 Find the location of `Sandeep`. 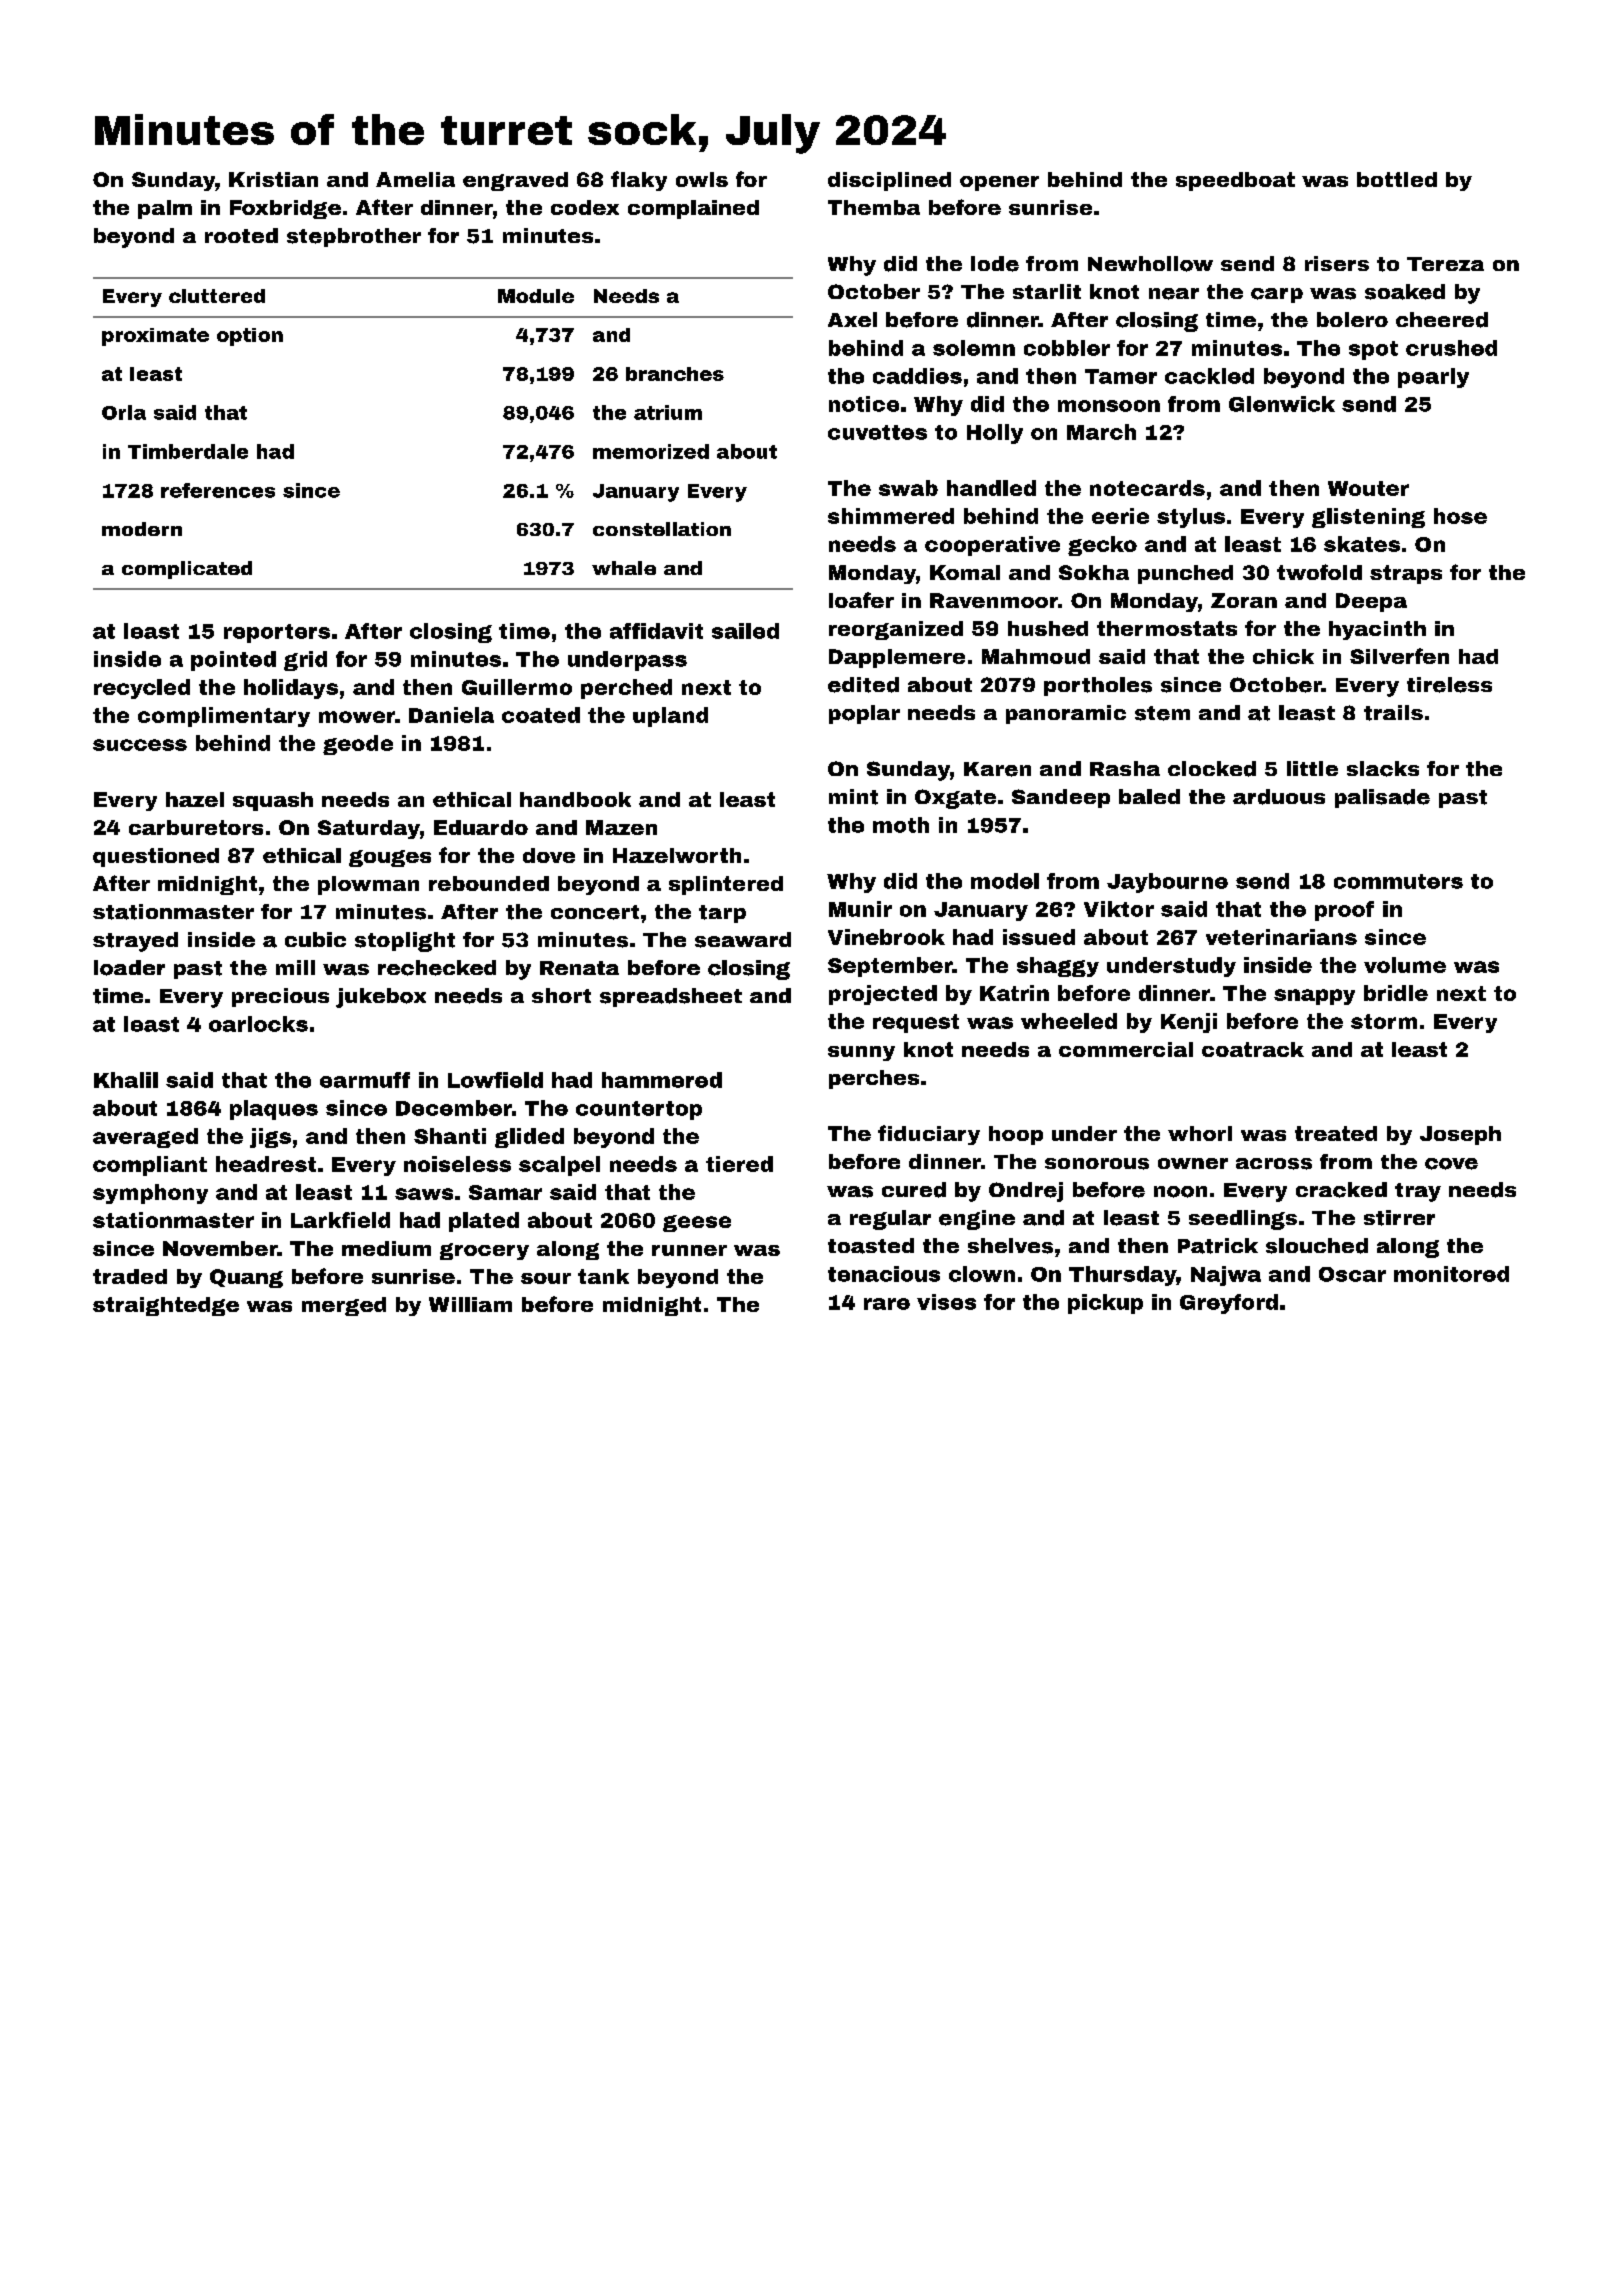

Sandeep is located at coordinates (1061, 798).
